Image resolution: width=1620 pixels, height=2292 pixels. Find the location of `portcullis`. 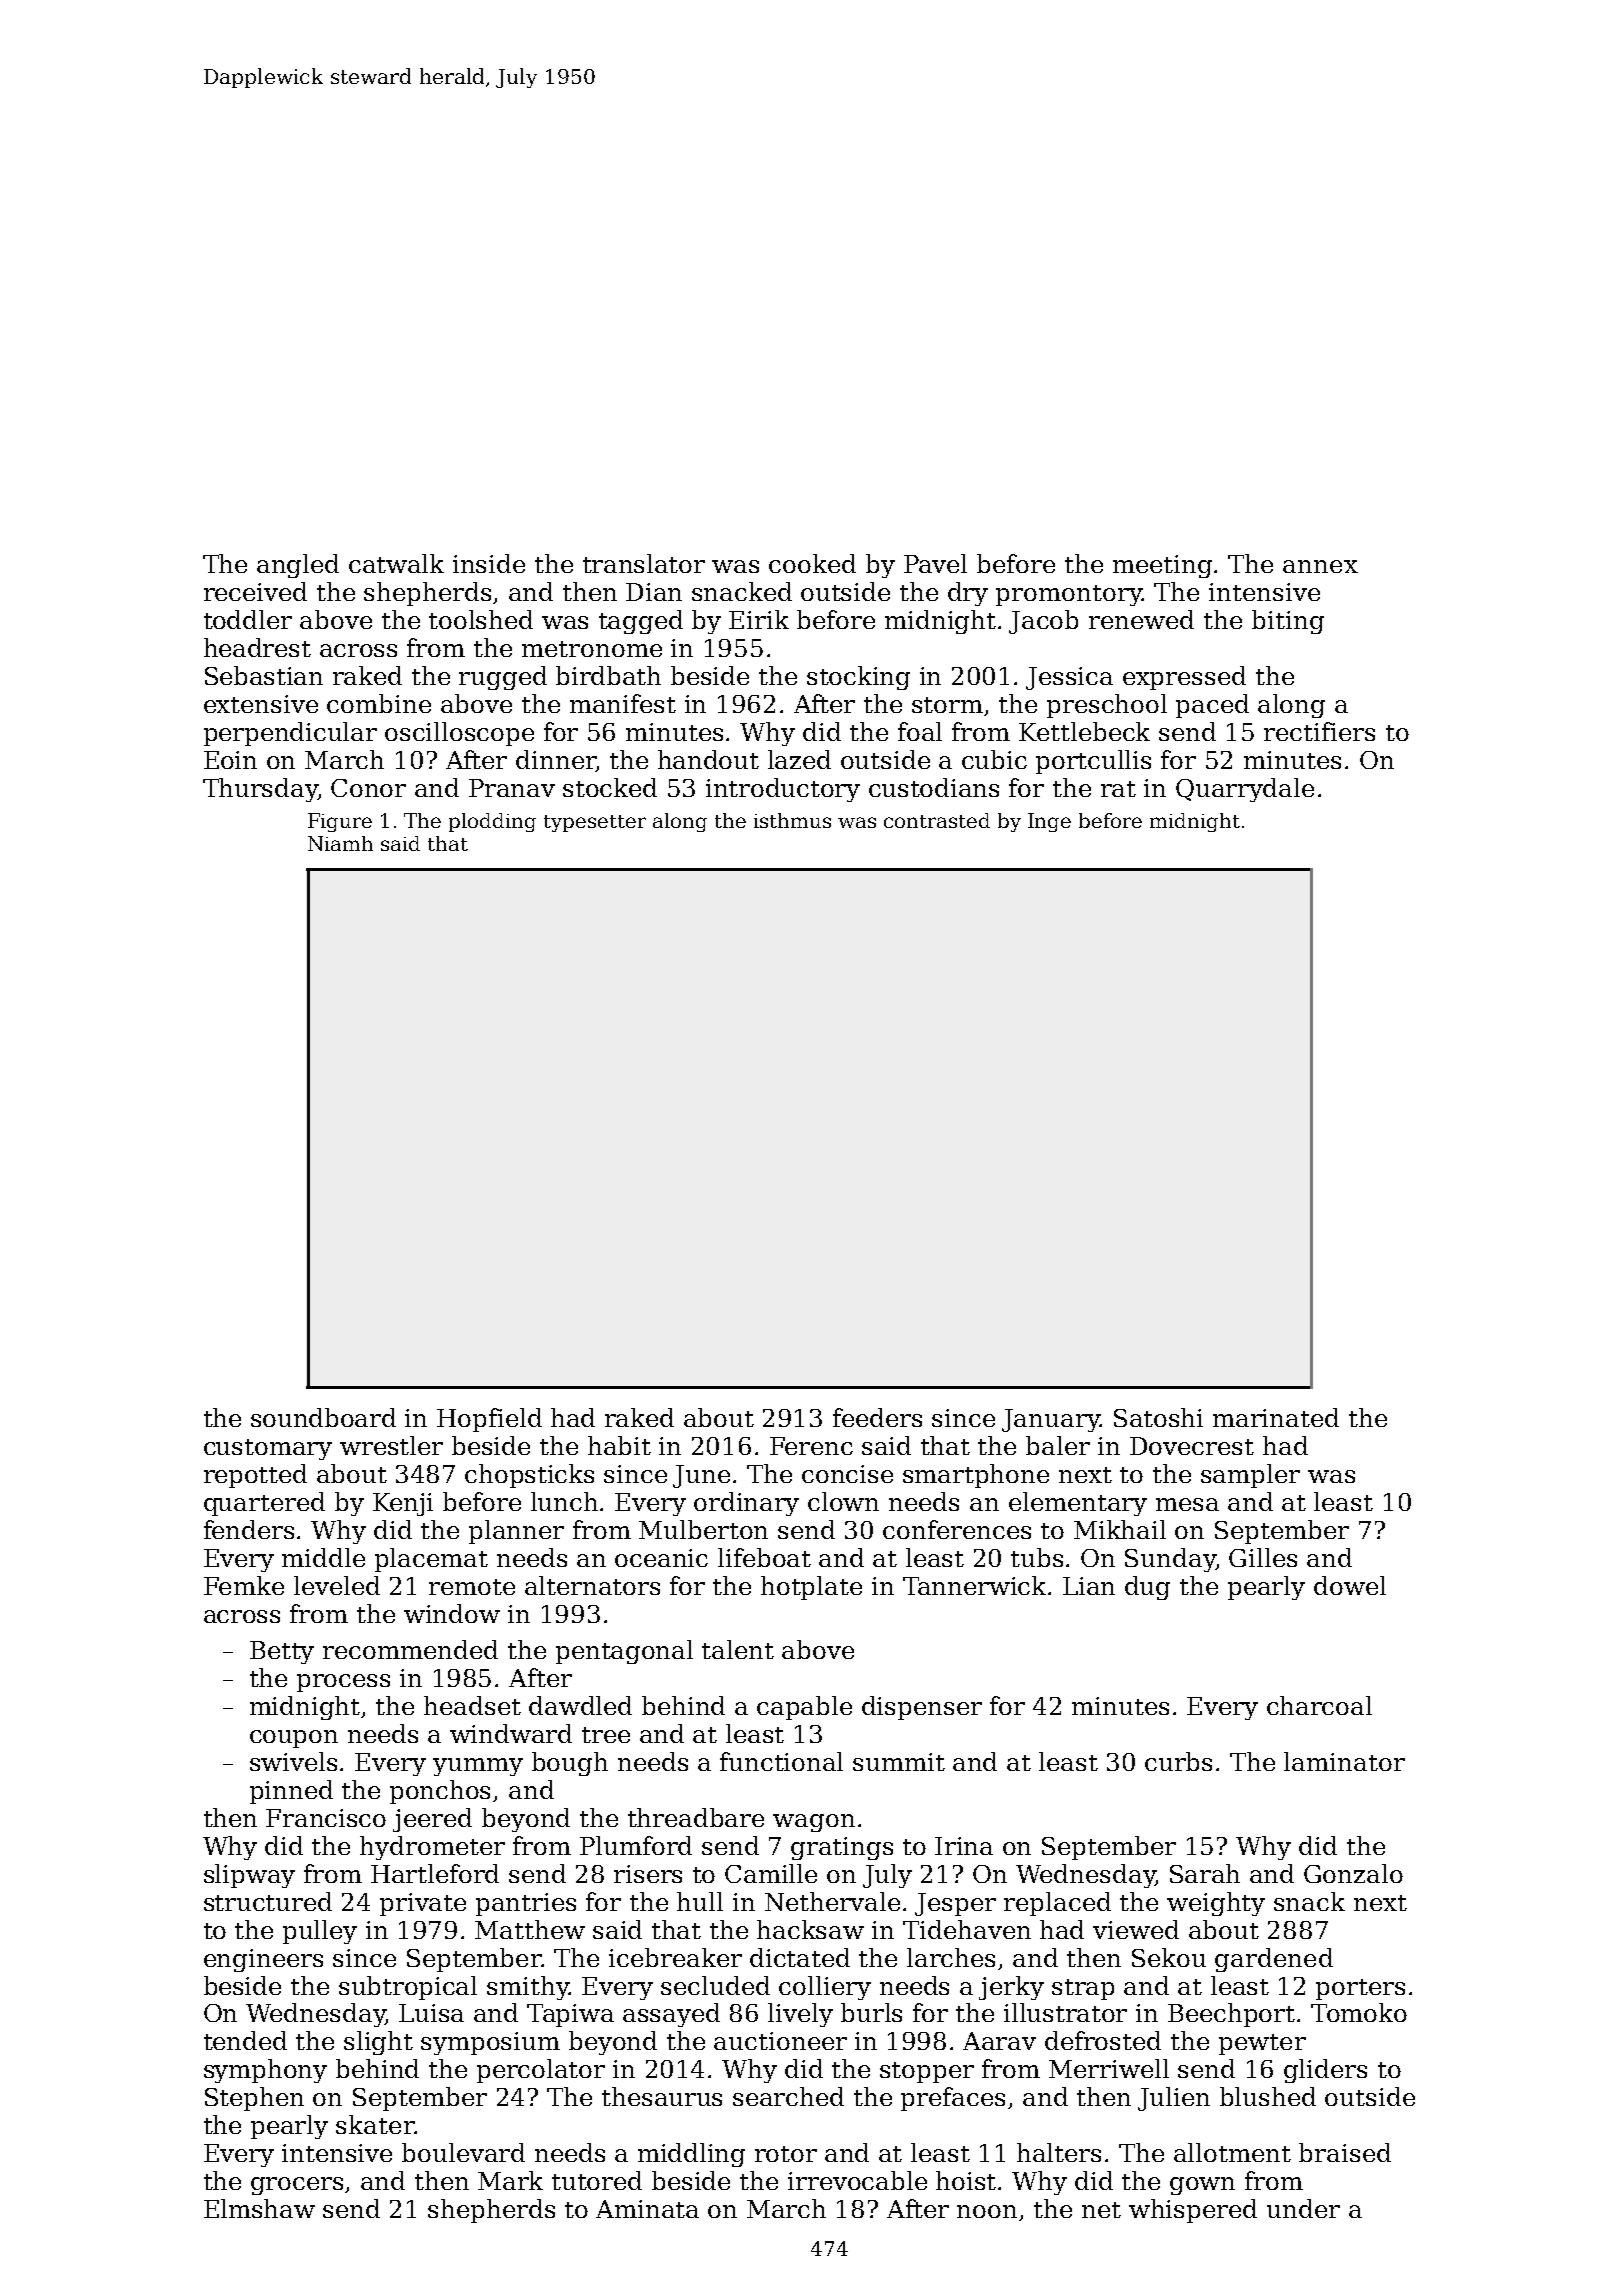

portcullis is located at coordinates (1093, 762).
